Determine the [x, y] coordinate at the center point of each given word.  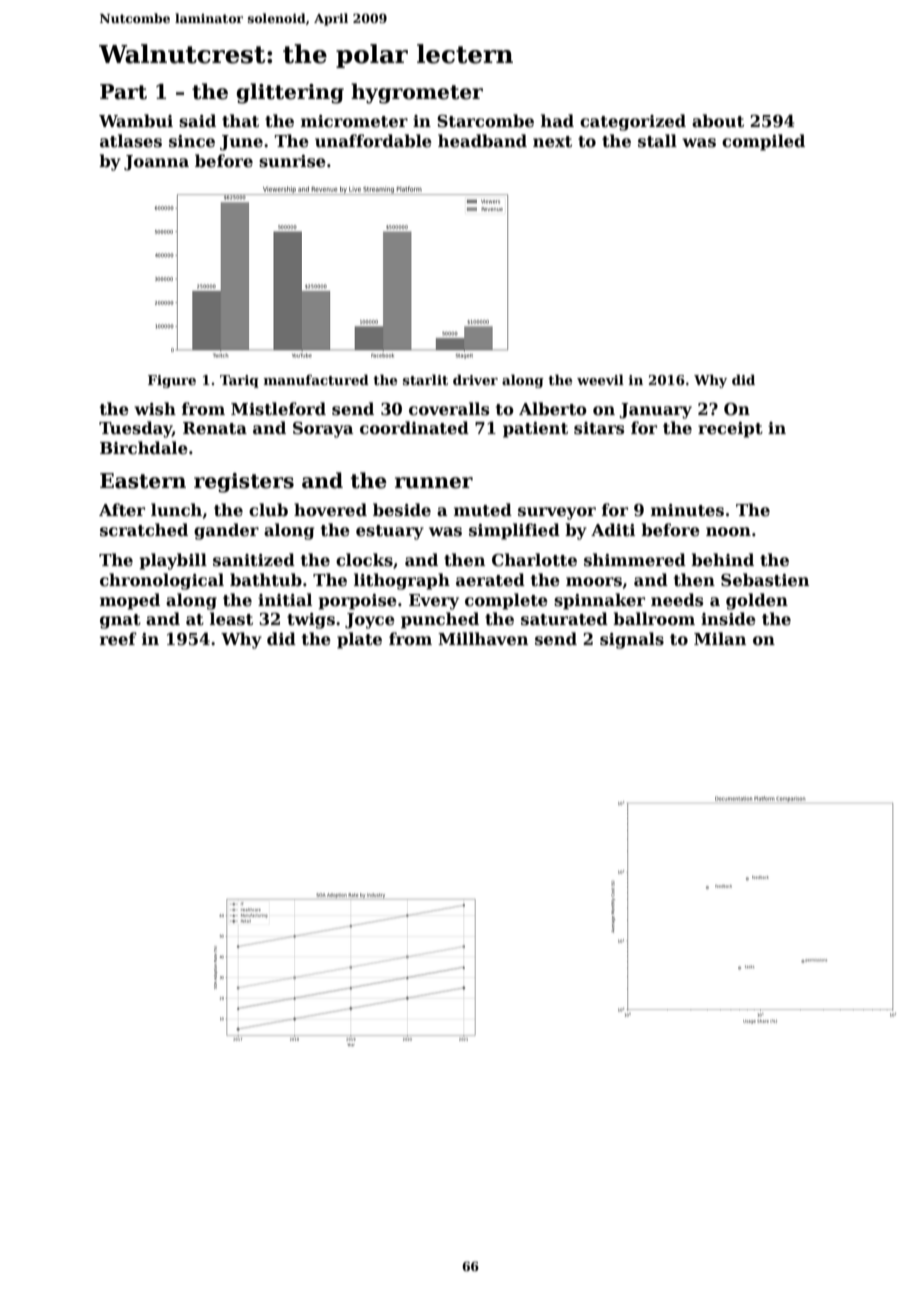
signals [632, 640]
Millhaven [483, 639]
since [192, 141]
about [718, 121]
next [552, 142]
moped [130, 601]
